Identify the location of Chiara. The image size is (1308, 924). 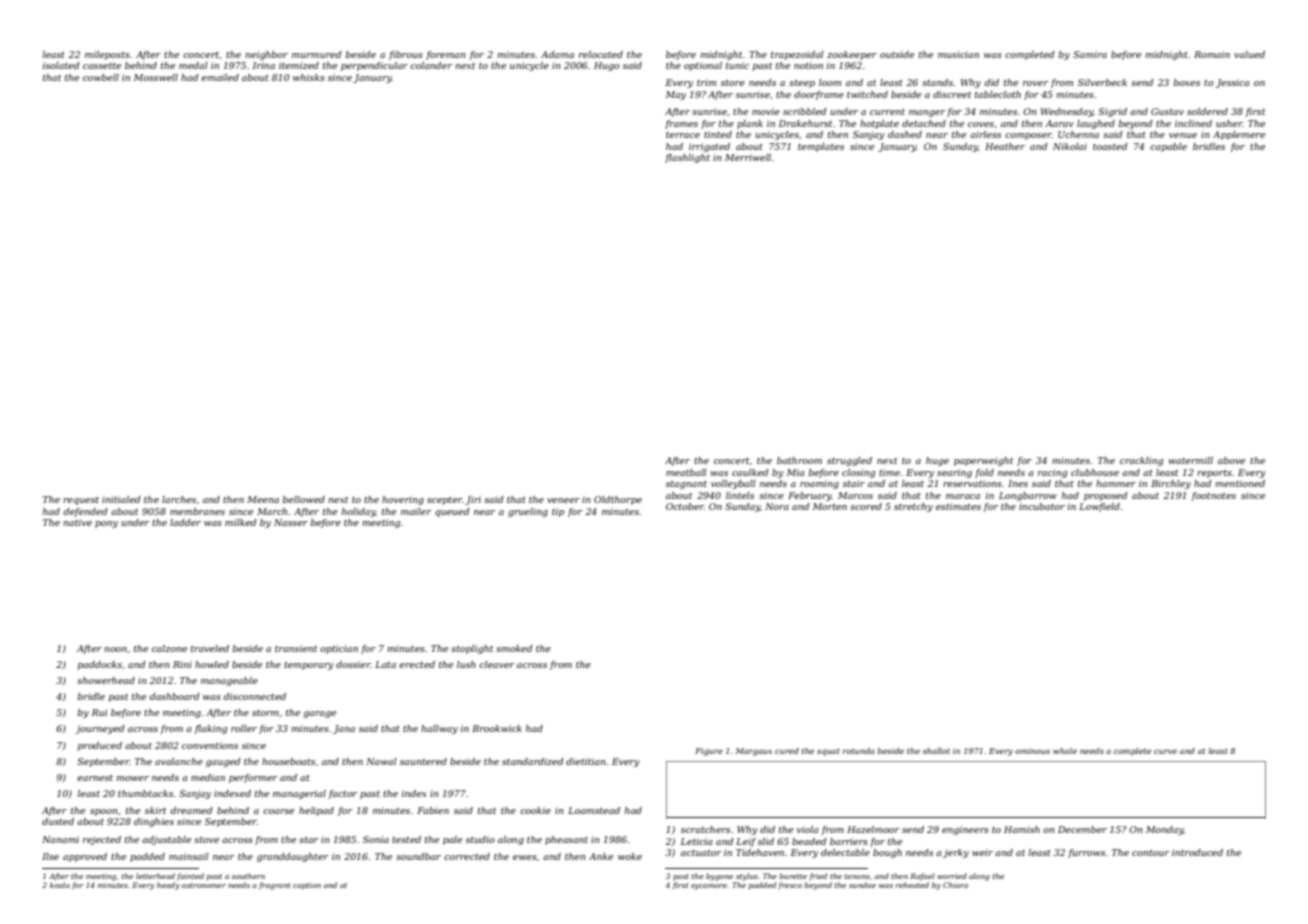
(955, 885).
